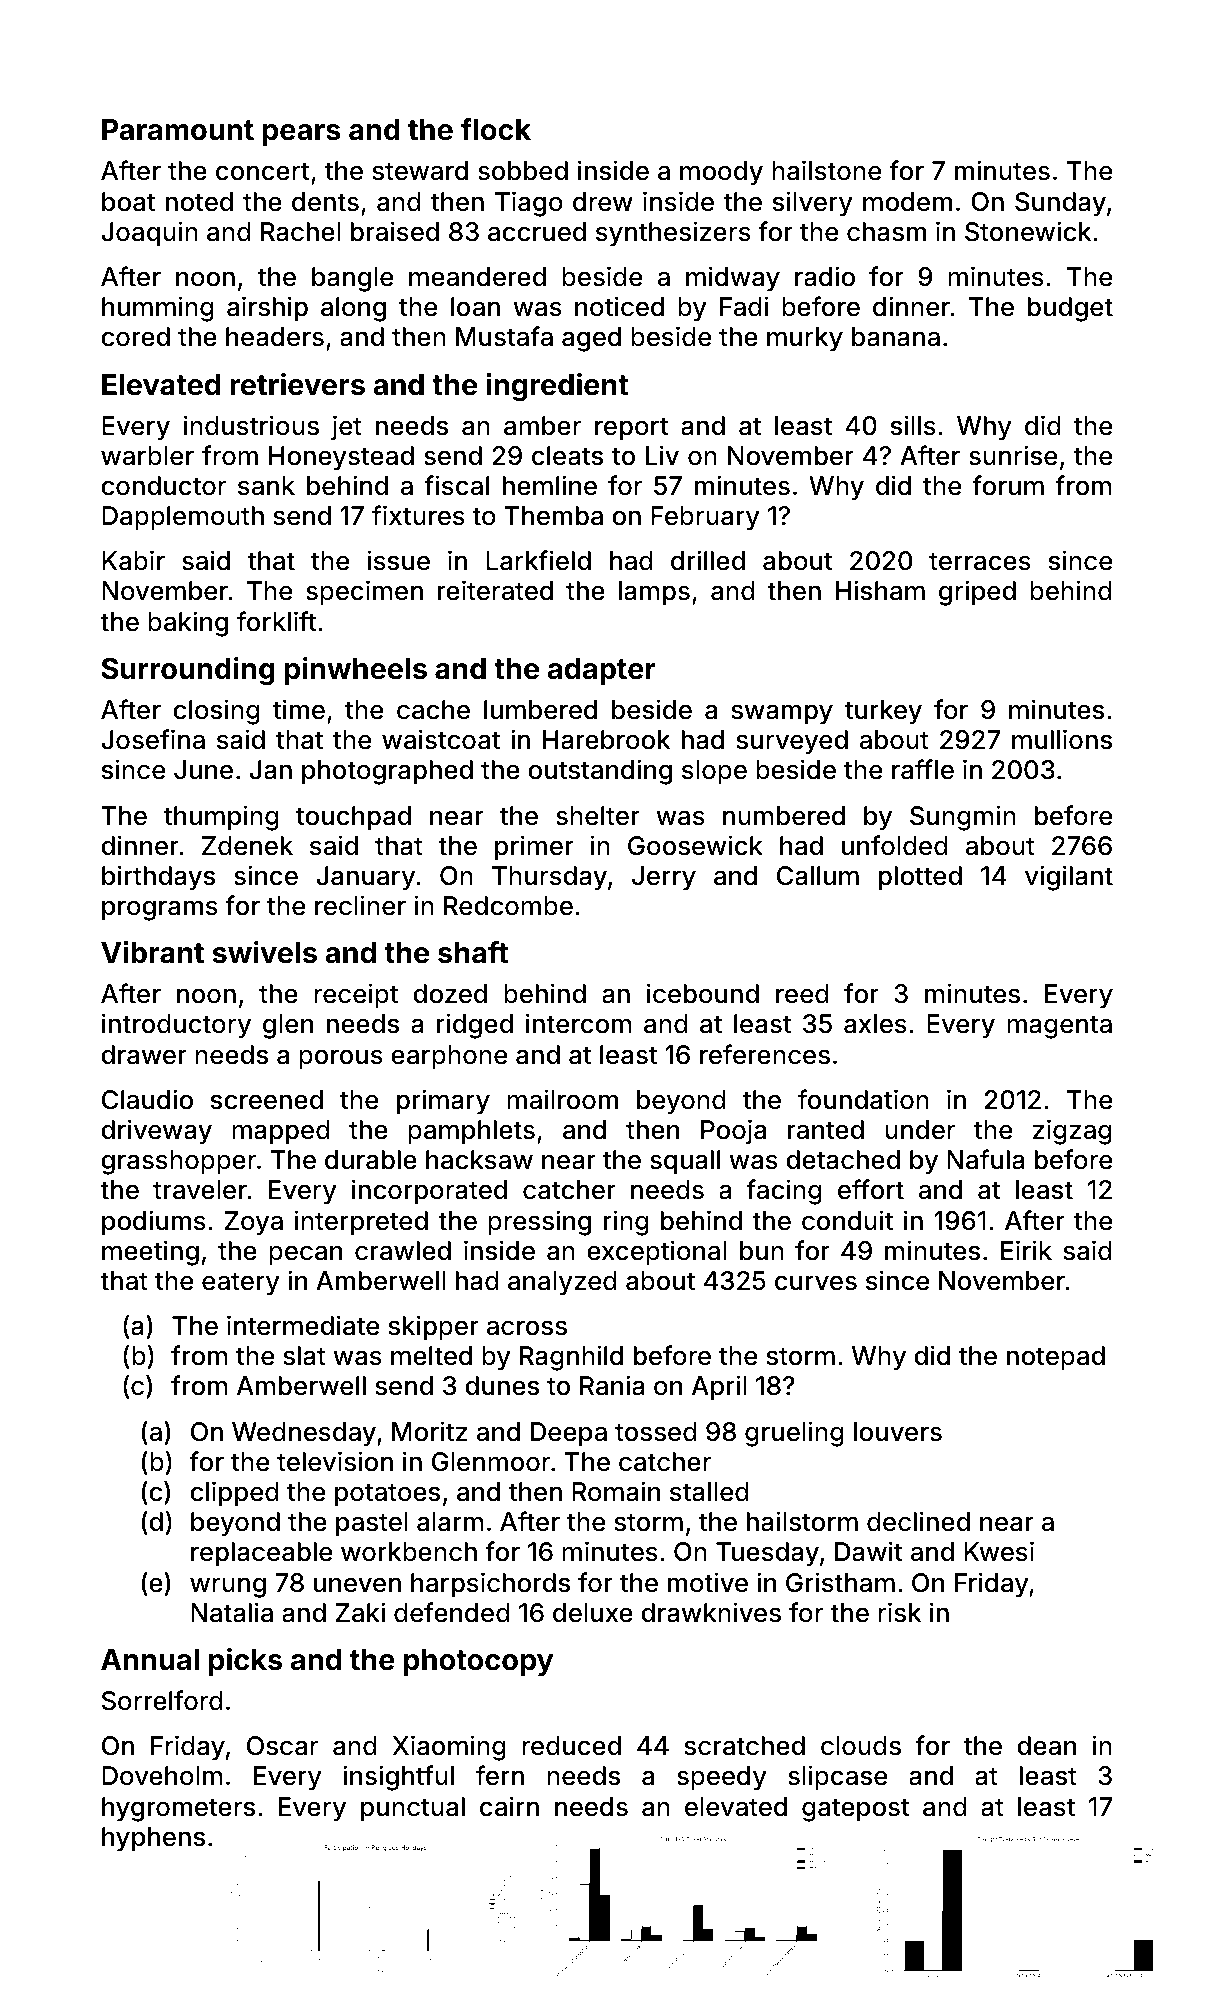 The height and width of the screenshot is (1999, 1214). Describe the element at coordinates (1059, 1027) in the screenshot. I see `magenta` at that location.
